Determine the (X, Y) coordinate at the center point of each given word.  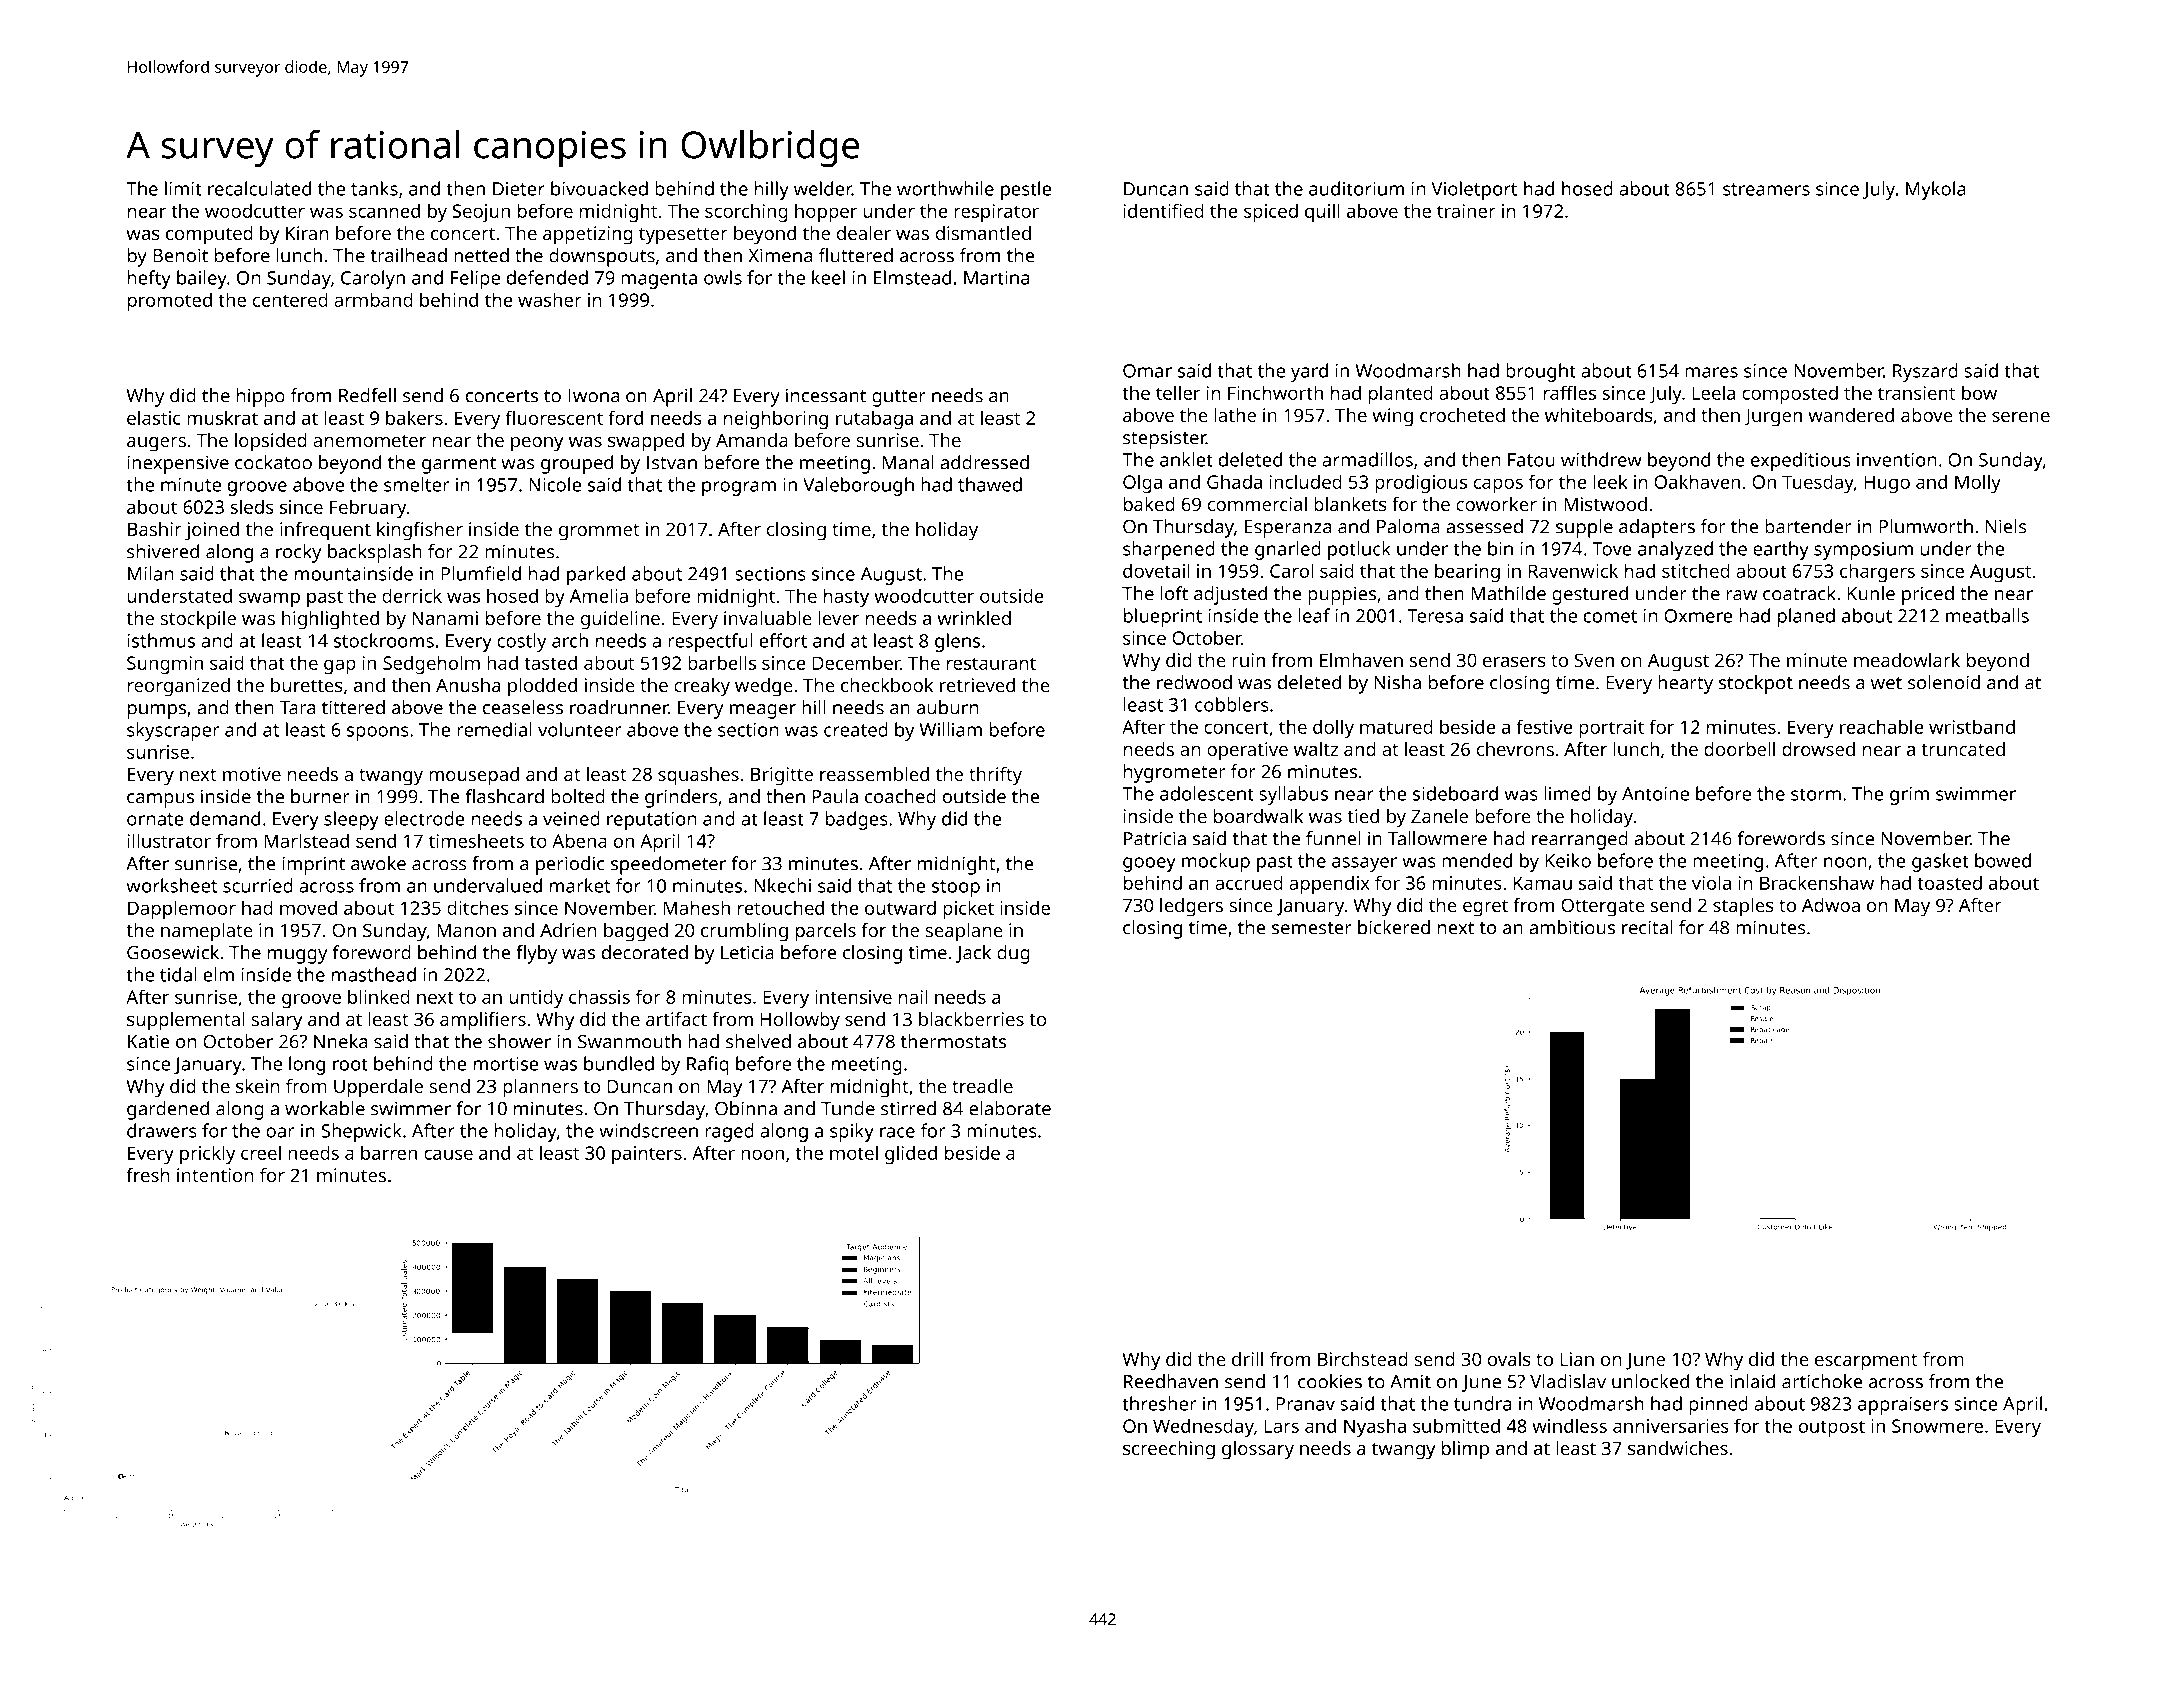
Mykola (1936, 190)
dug (1013, 954)
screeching (1169, 1450)
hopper (826, 212)
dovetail (1156, 570)
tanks (374, 188)
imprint (313, 865)
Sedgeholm (431, 664)
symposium (1863, 551)
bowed (2003, 860)
